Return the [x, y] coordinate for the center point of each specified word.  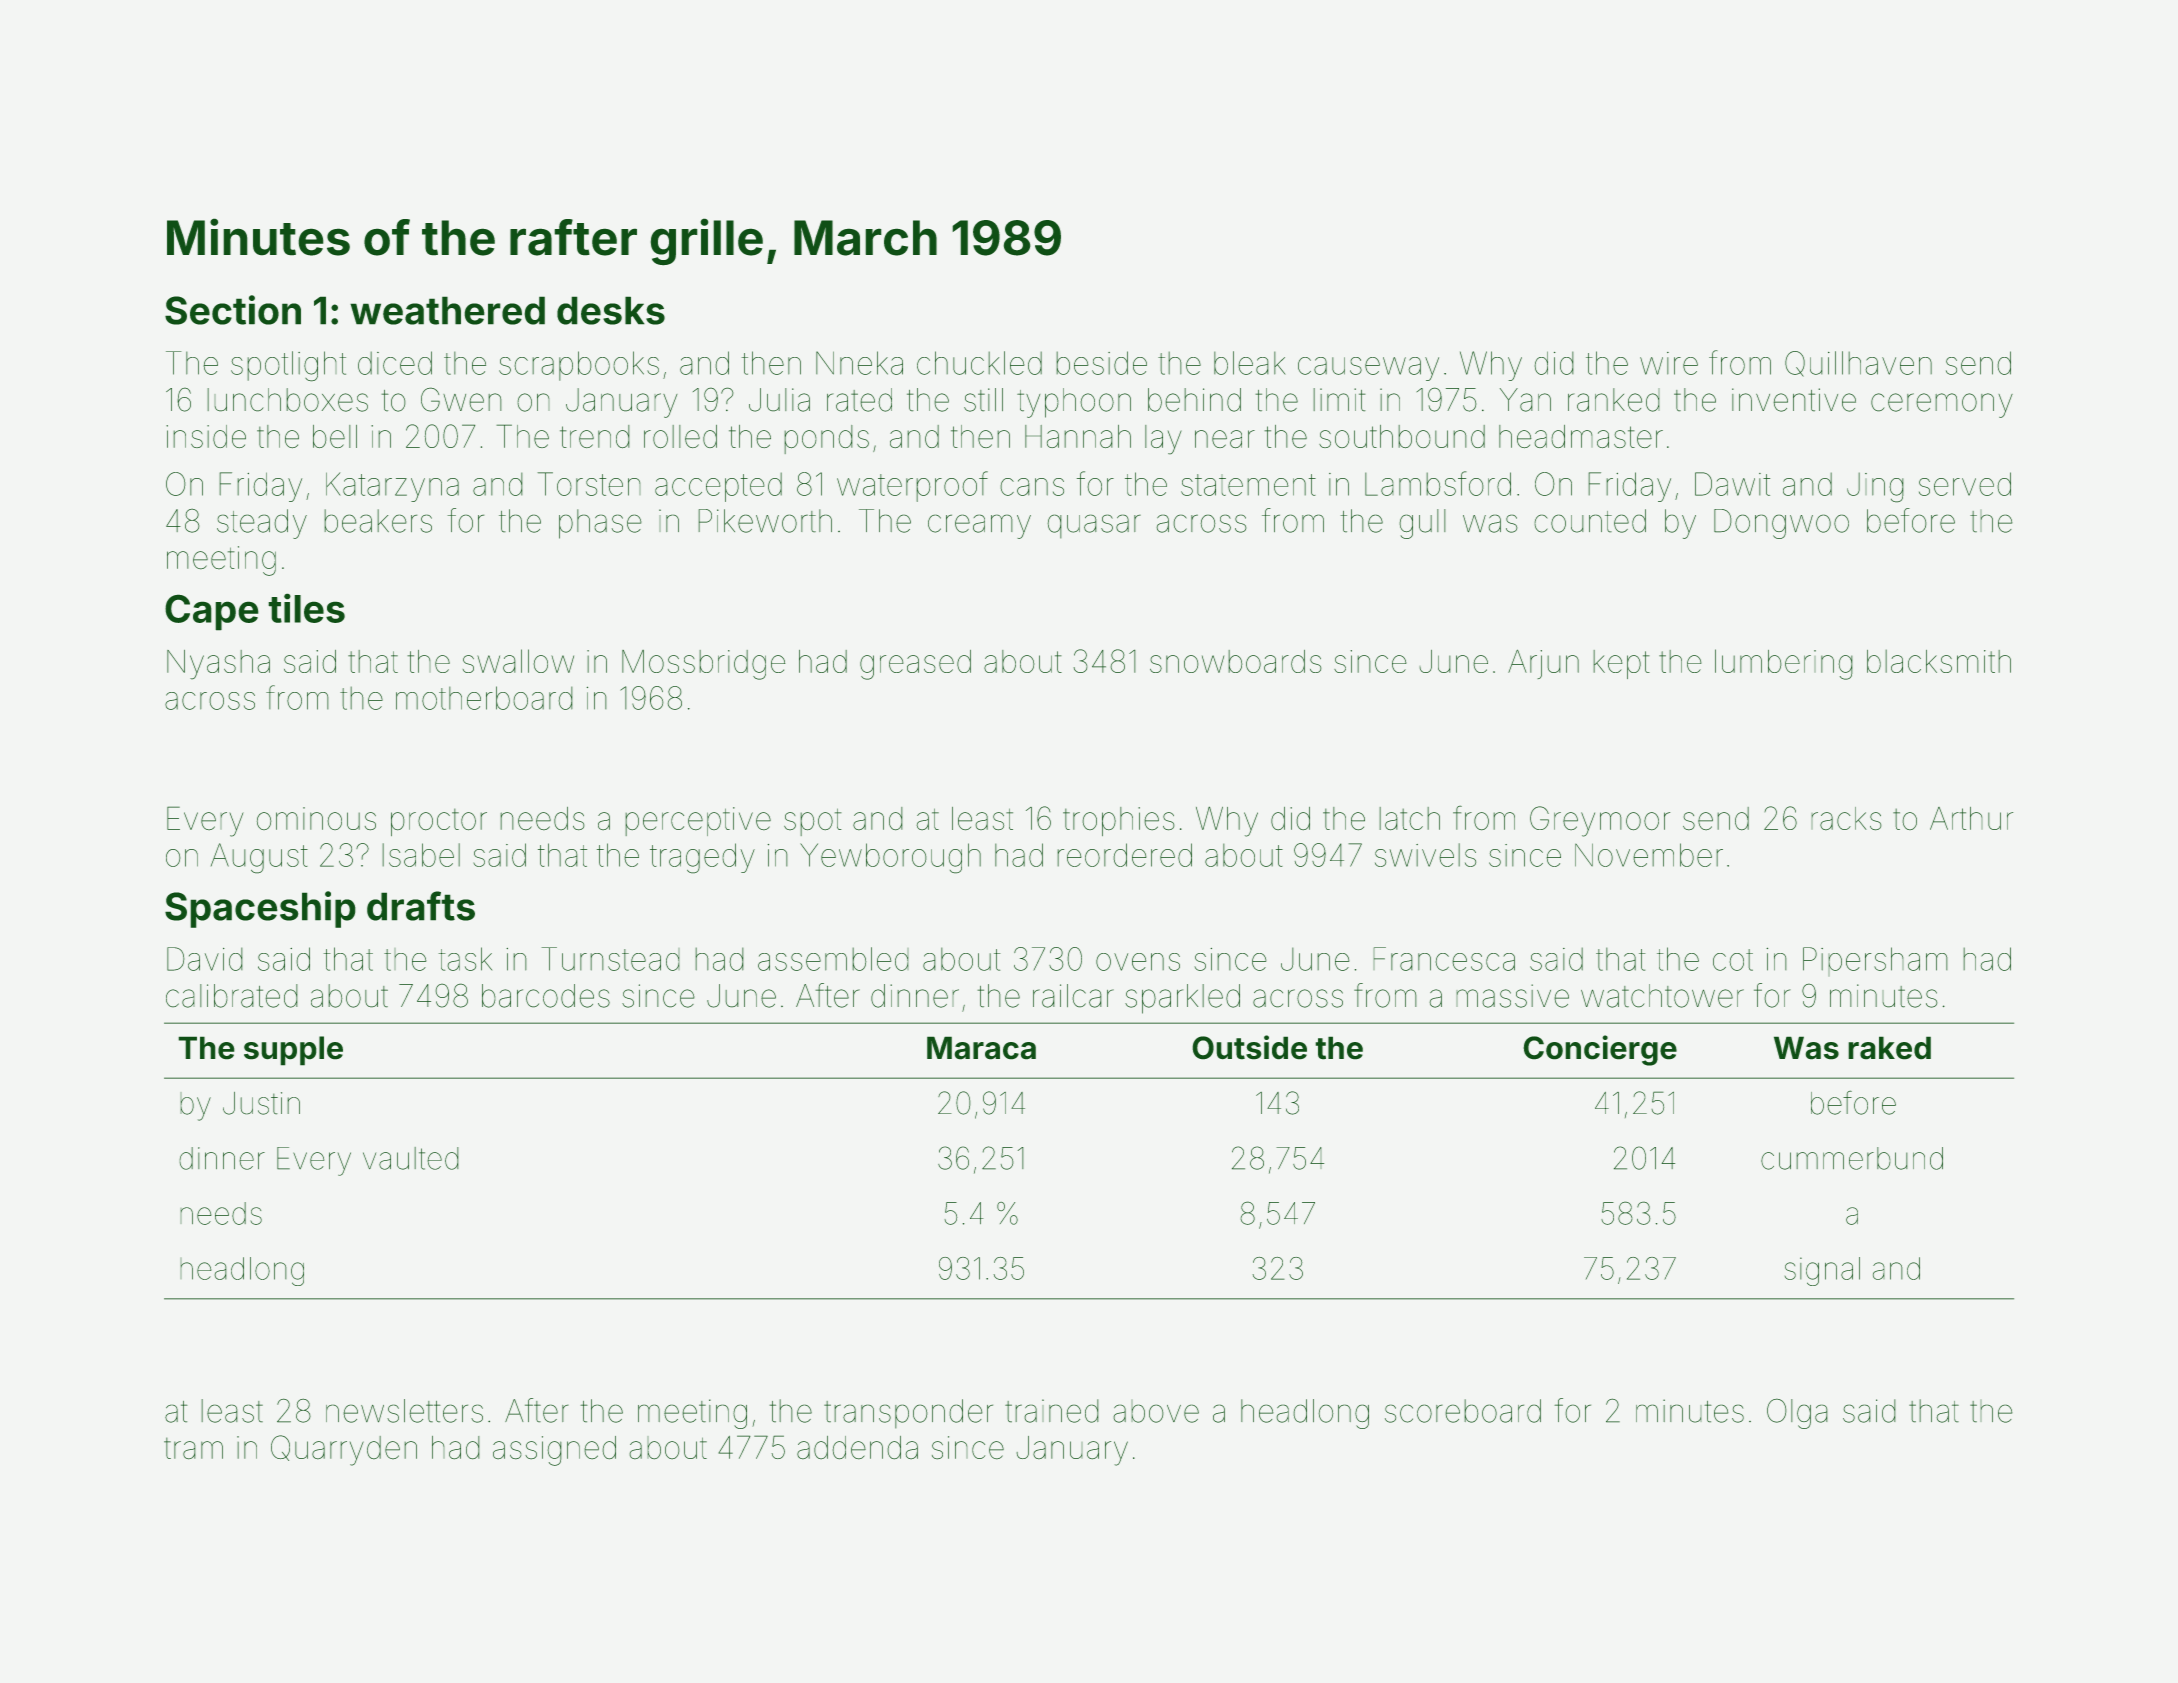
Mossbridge [703, 665]
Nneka [859, 363]
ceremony [1942, 405]
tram [193, 1448]
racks [1846, 818]
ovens [1138, 962]
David [204, 959]
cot [1733, 960]
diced [395, 363]
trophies [1118, 821]
